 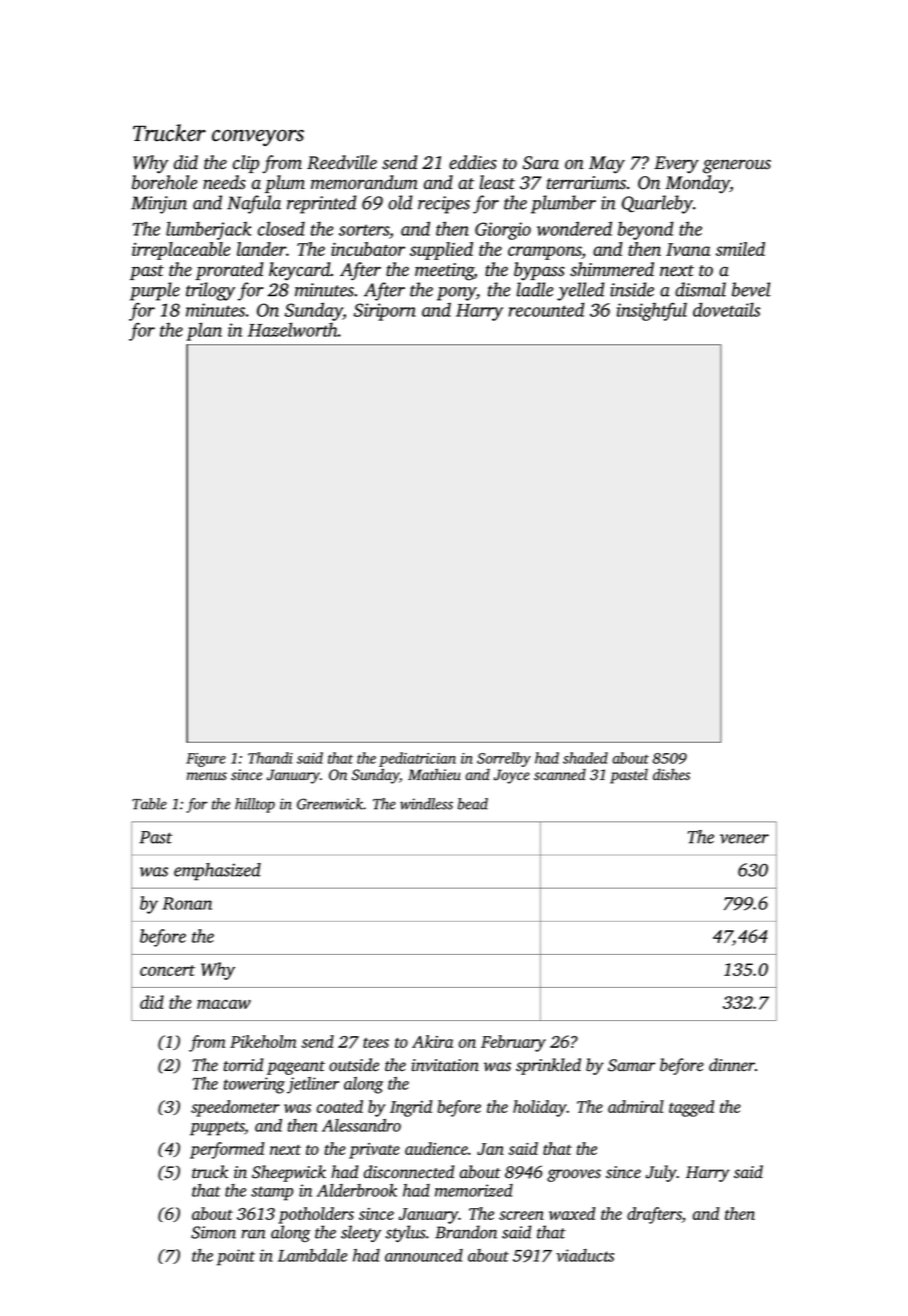 I want to click on Every, so click(x=676, y=164).
